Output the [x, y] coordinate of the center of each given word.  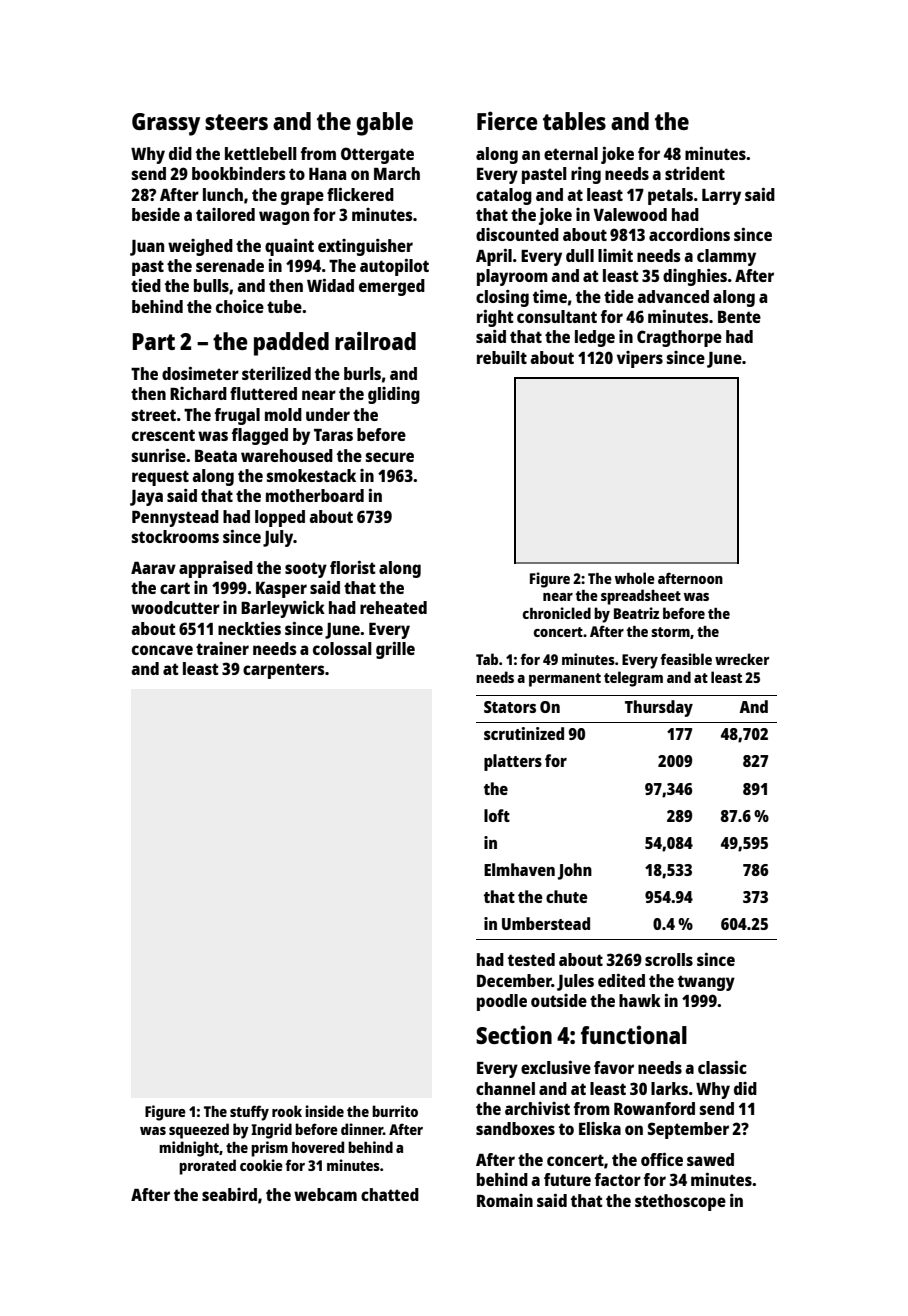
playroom [512, 277]
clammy [726, 257]
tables [574, 121]
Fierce [507, 120]
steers [236, 122]
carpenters [284, 671]
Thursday [659, 708]
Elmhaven [519, 869]
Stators [510, 707]
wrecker [742, 659]
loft [497, 815]
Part [153, 341]
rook [287, 1111]
